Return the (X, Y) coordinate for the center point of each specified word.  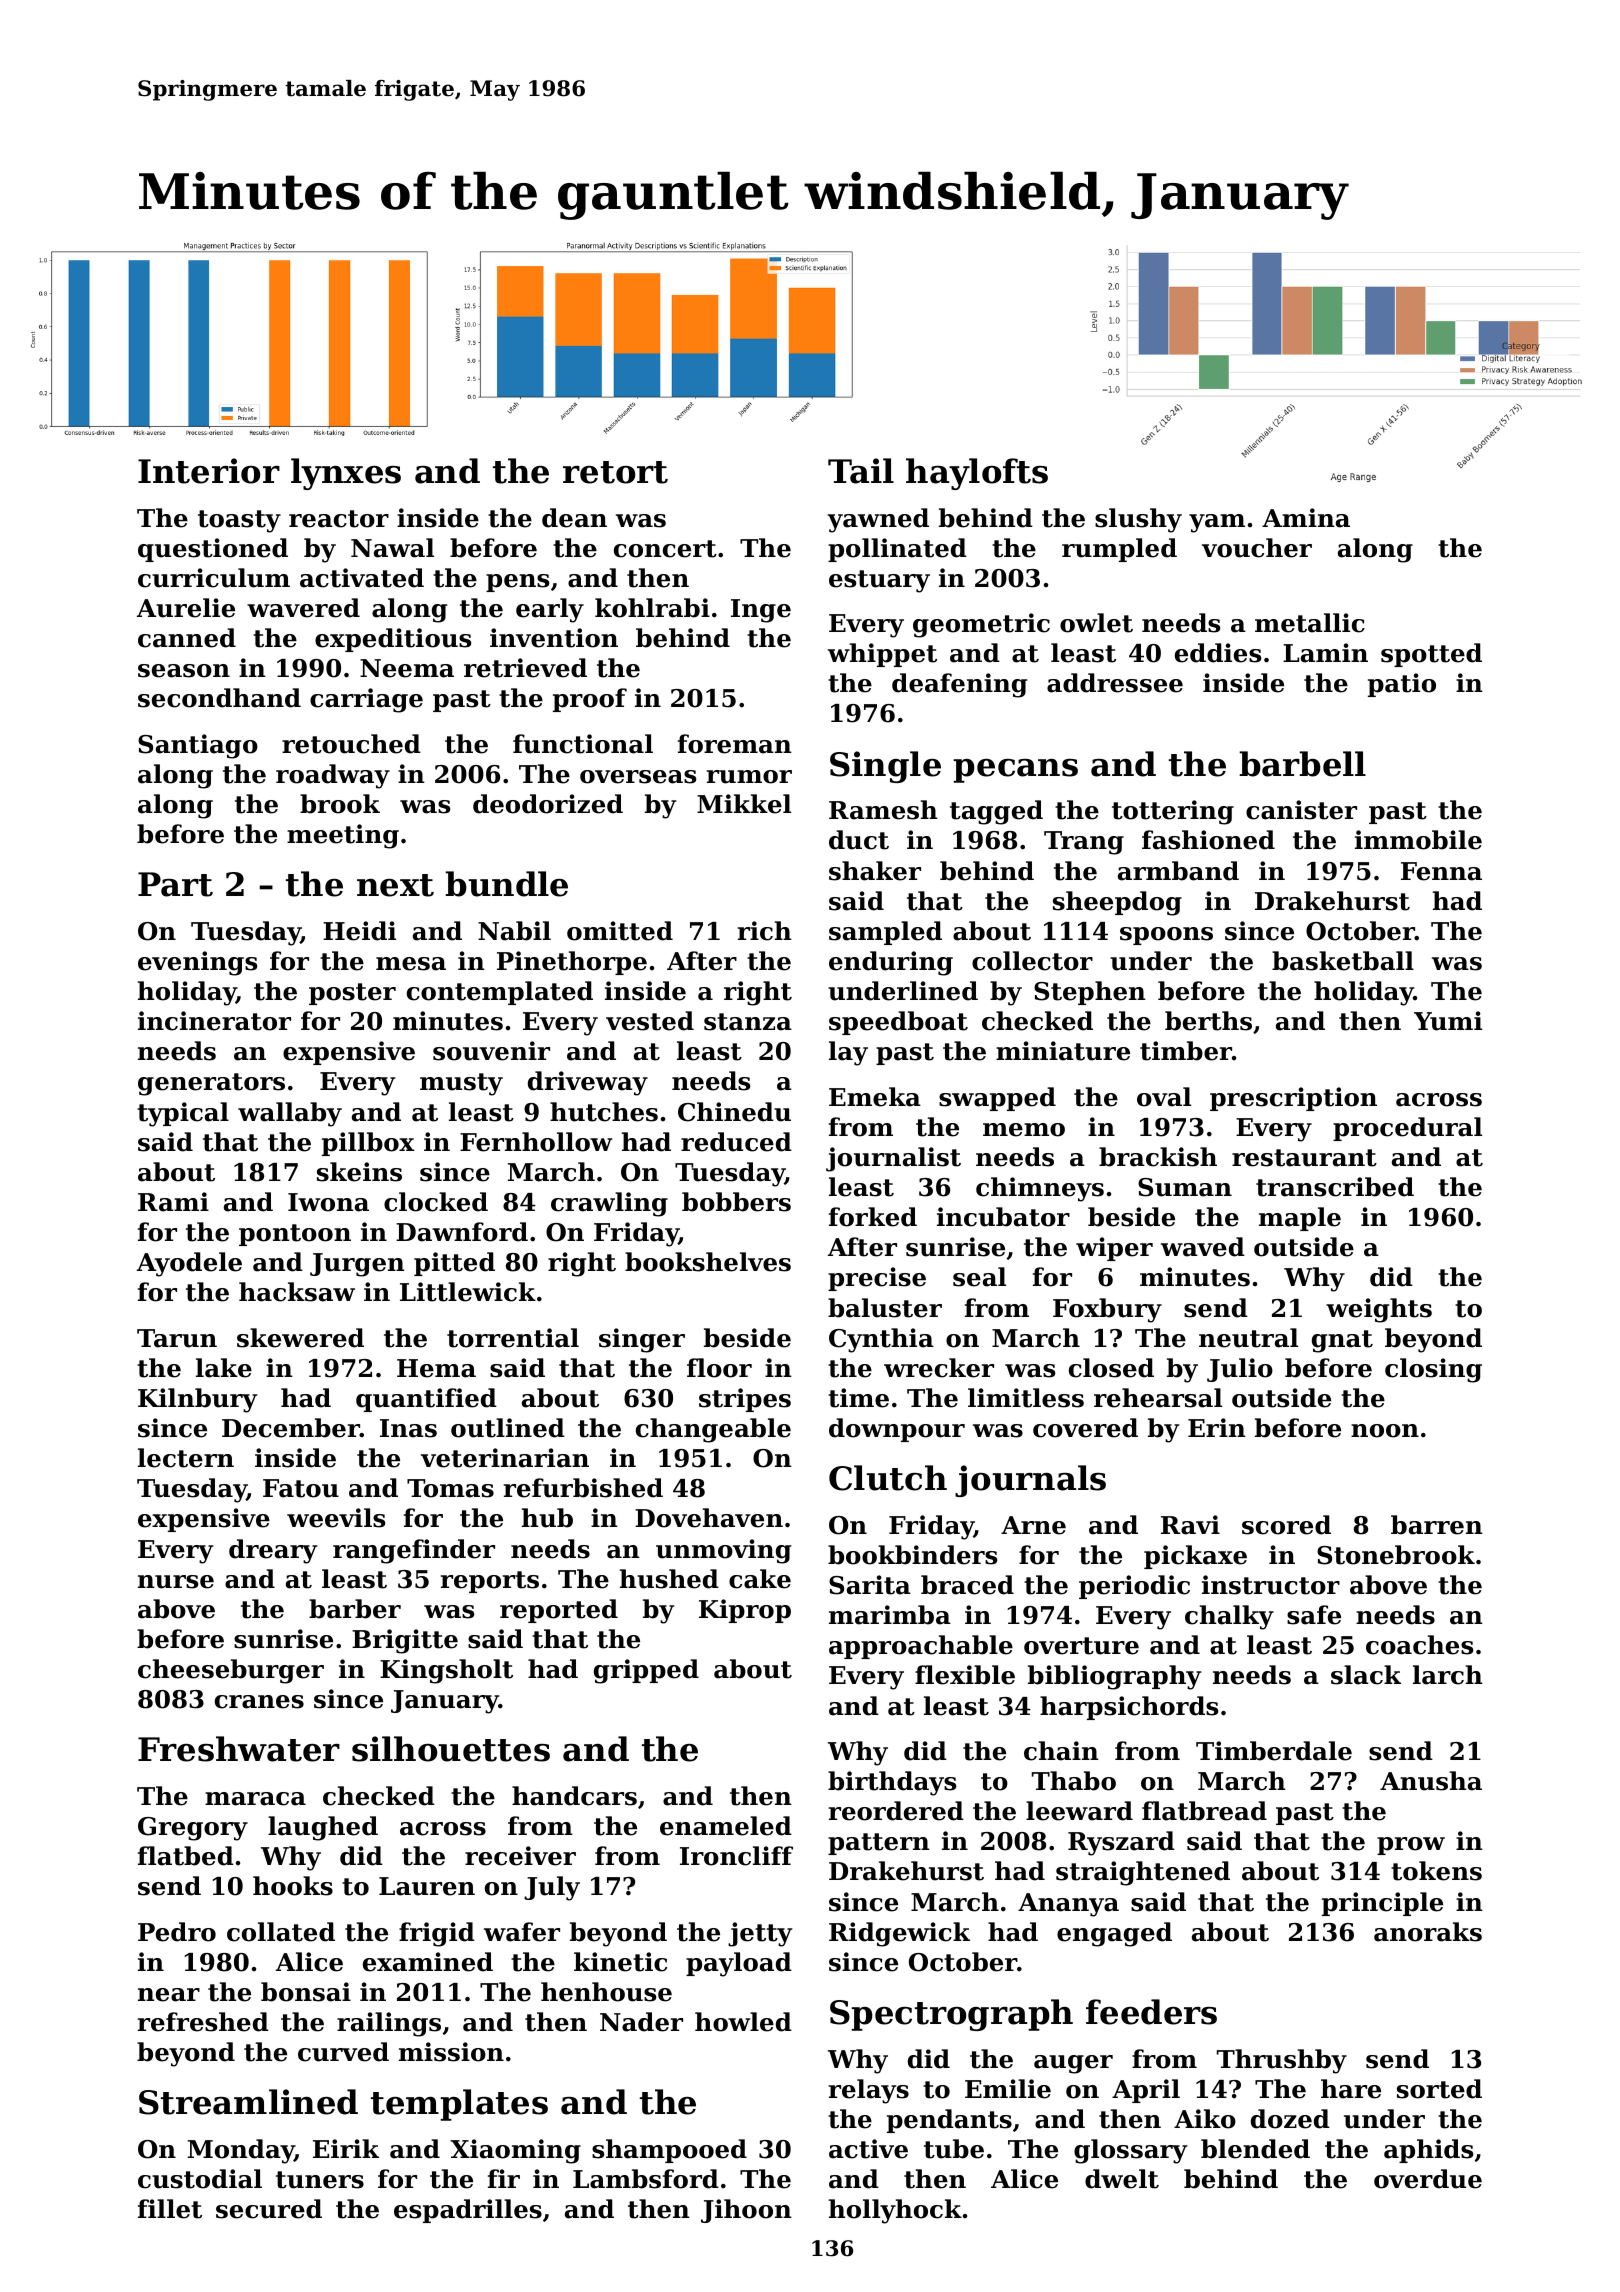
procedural (1407, 1129)
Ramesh (883, 810)
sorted (1439, 2089)
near (169, 1995)
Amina (1306, 518)
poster (352, 994)
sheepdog (1117, 903)
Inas (408, 1428)
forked (873, 1217)
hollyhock (895, 2211)
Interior (209, 471)
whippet (882, 655)
